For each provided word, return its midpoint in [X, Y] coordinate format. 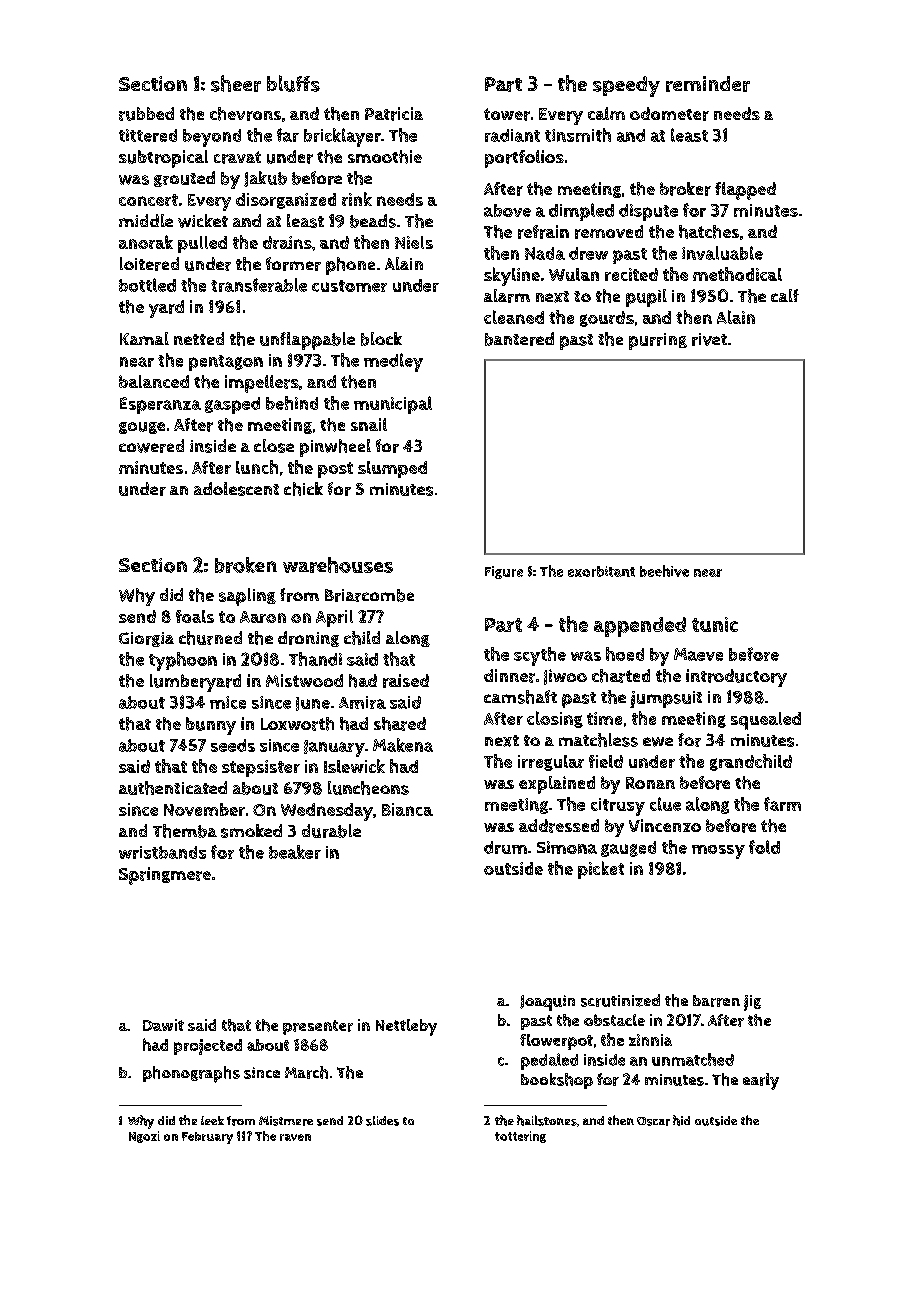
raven [295, 1137]
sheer [236, 83]
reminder [708, 84]
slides [382, 1121]
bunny [211, 726]
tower [507, 114]
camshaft [520, 697]
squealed [766, 721]
